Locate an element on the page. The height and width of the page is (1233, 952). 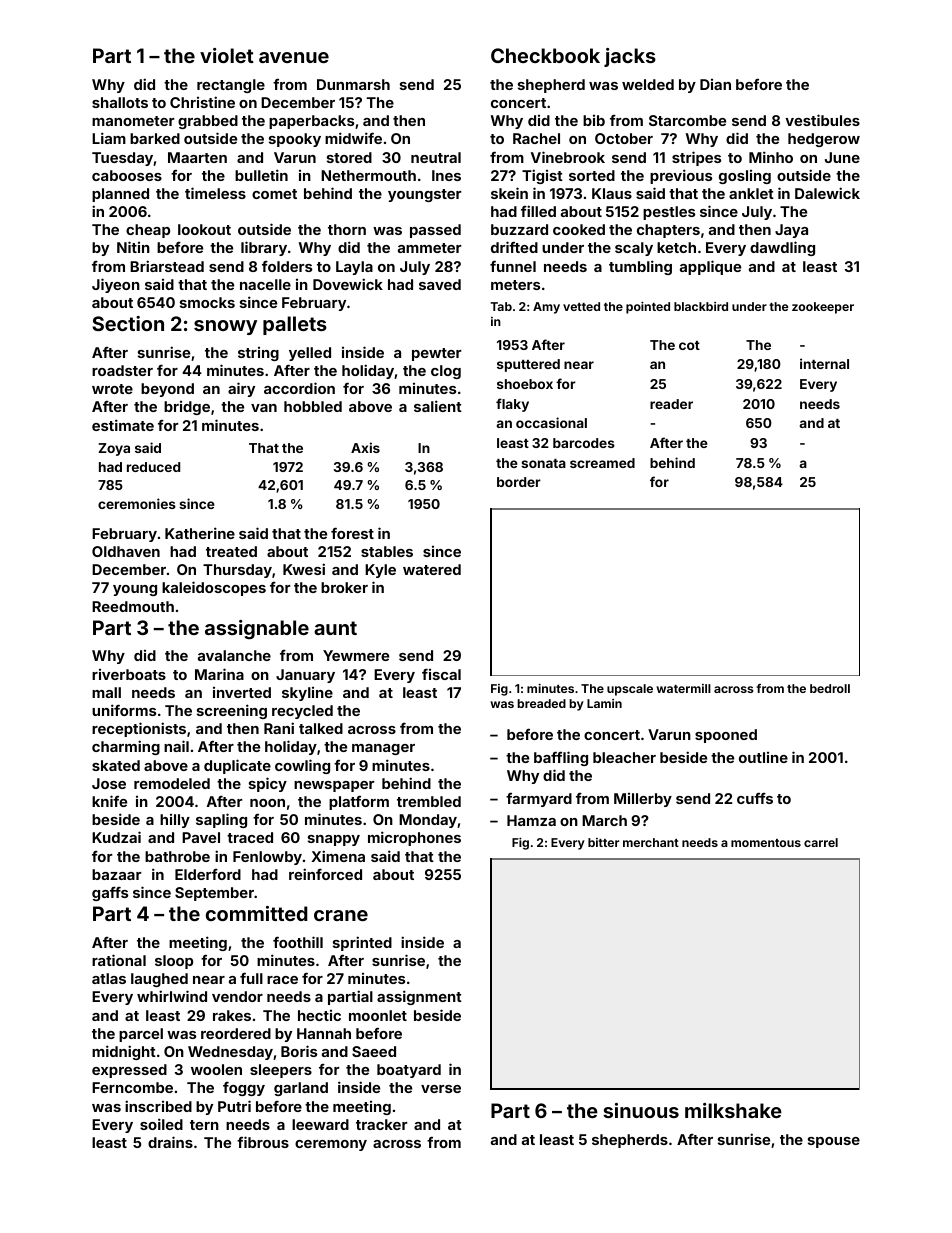
Dian is located at coordinates (715, 84).
